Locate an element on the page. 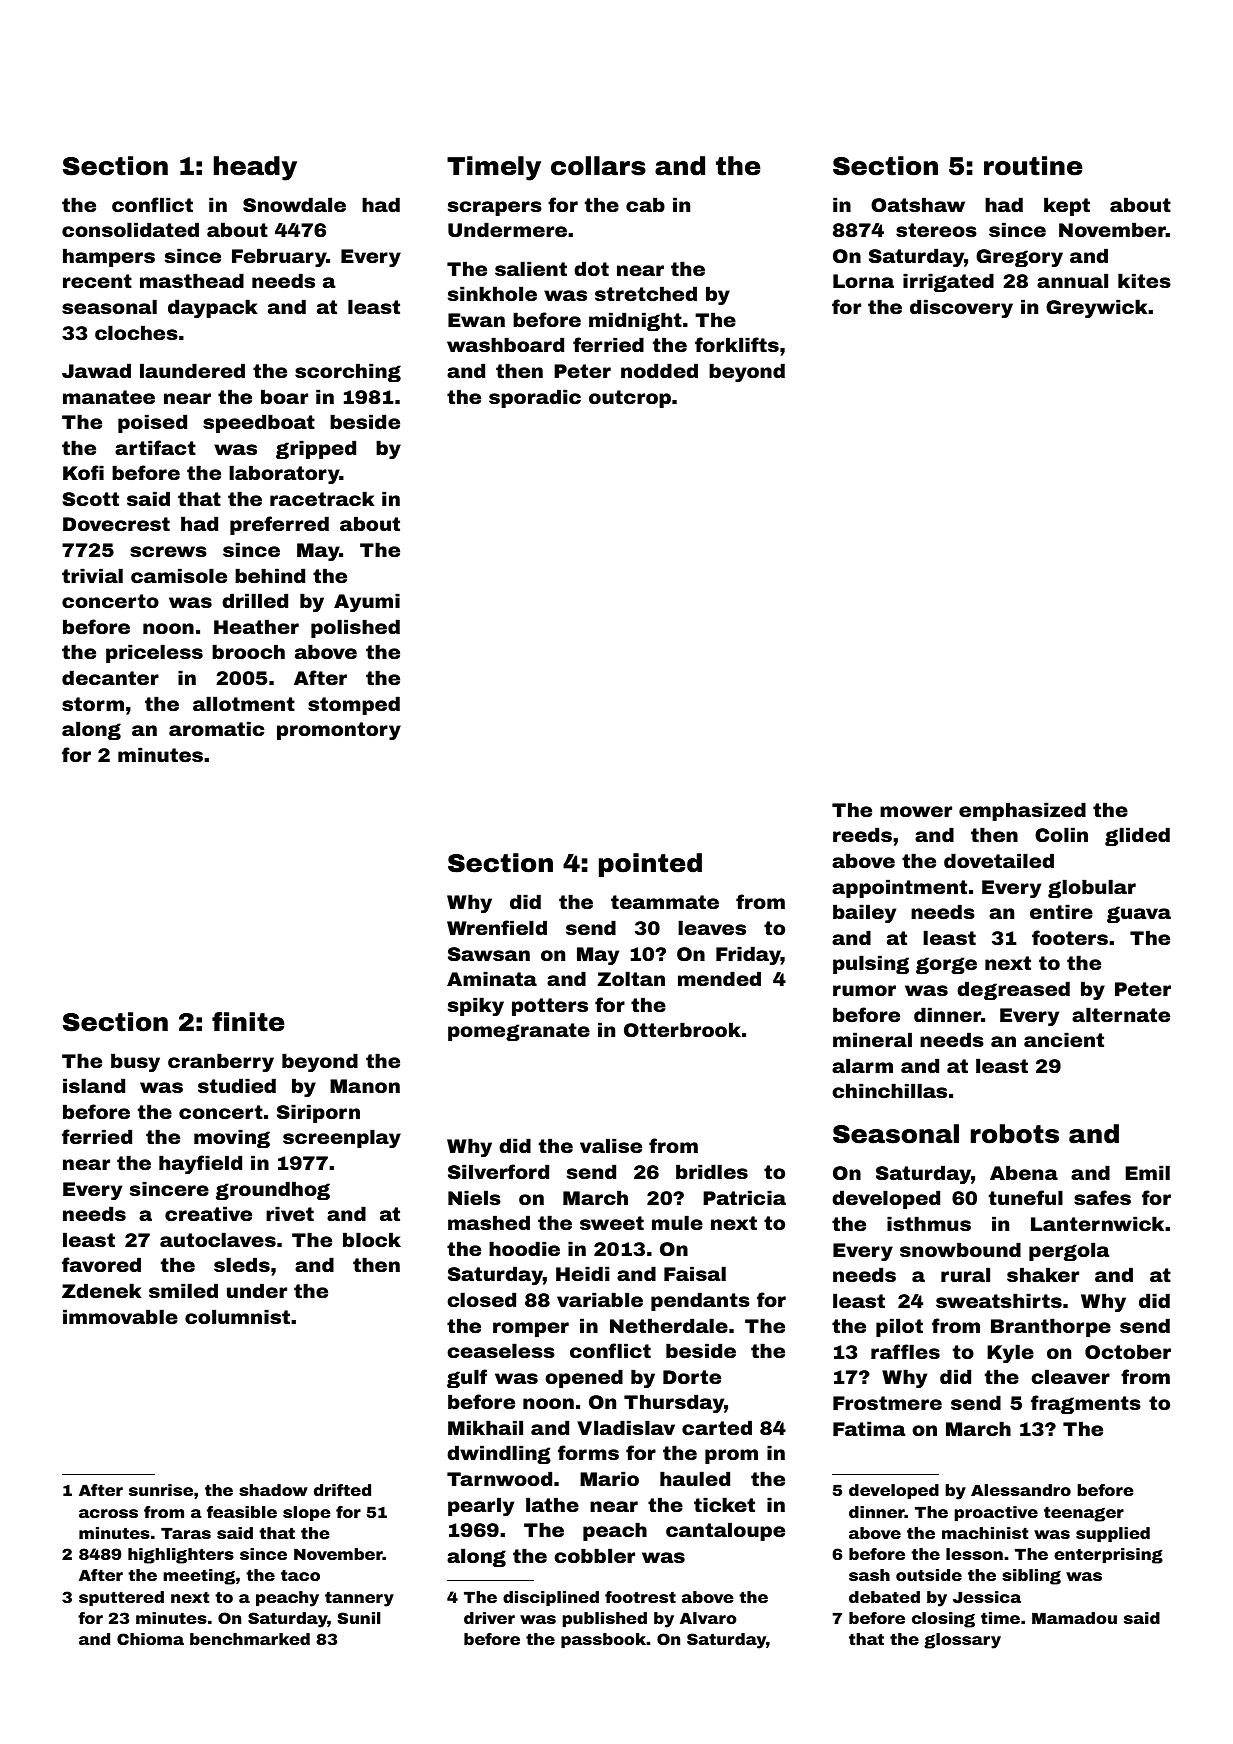  sporadic is located at coordinates (535, 398).
